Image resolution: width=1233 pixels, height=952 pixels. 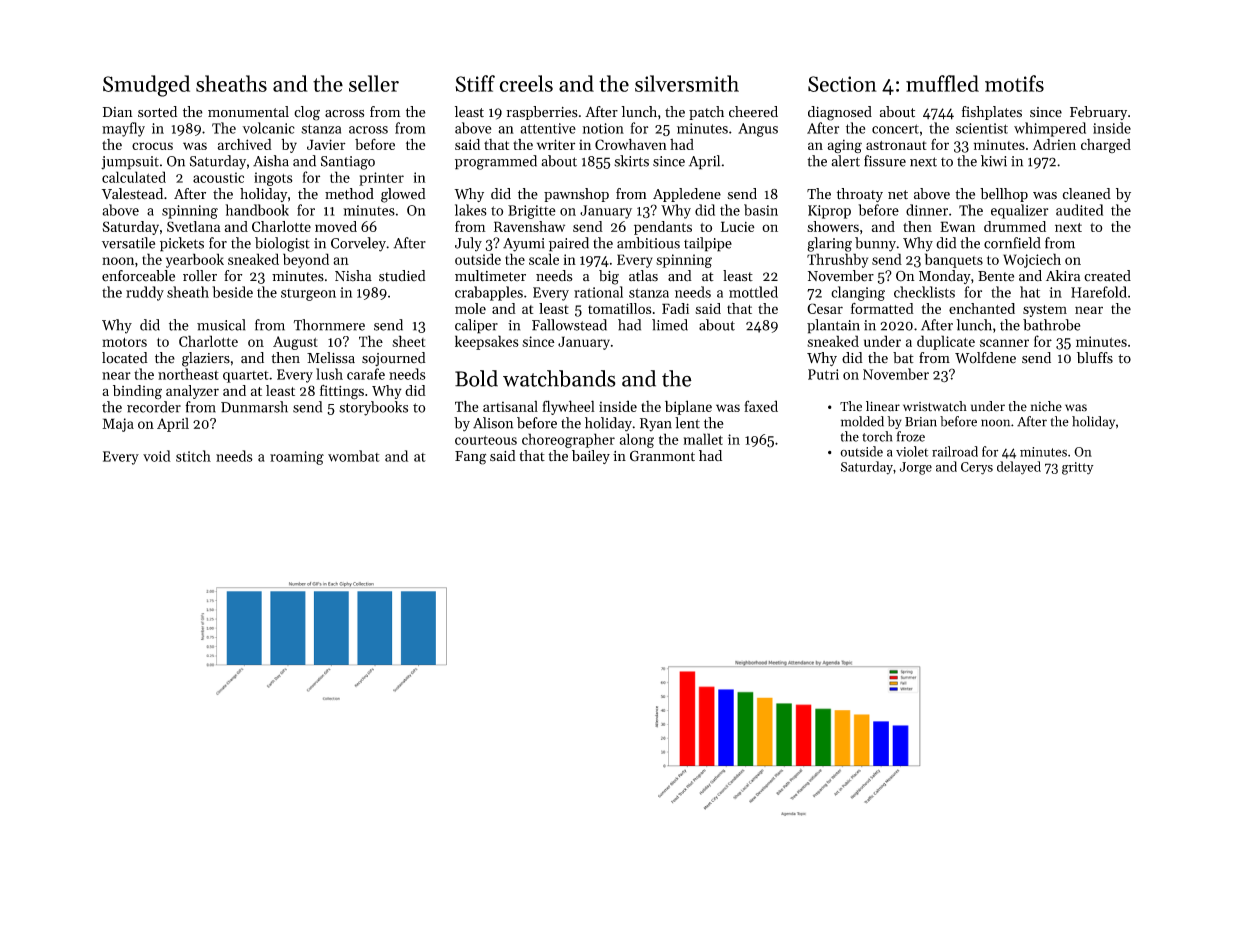 I want to click on flywheel, so click(x=568, y=407).
